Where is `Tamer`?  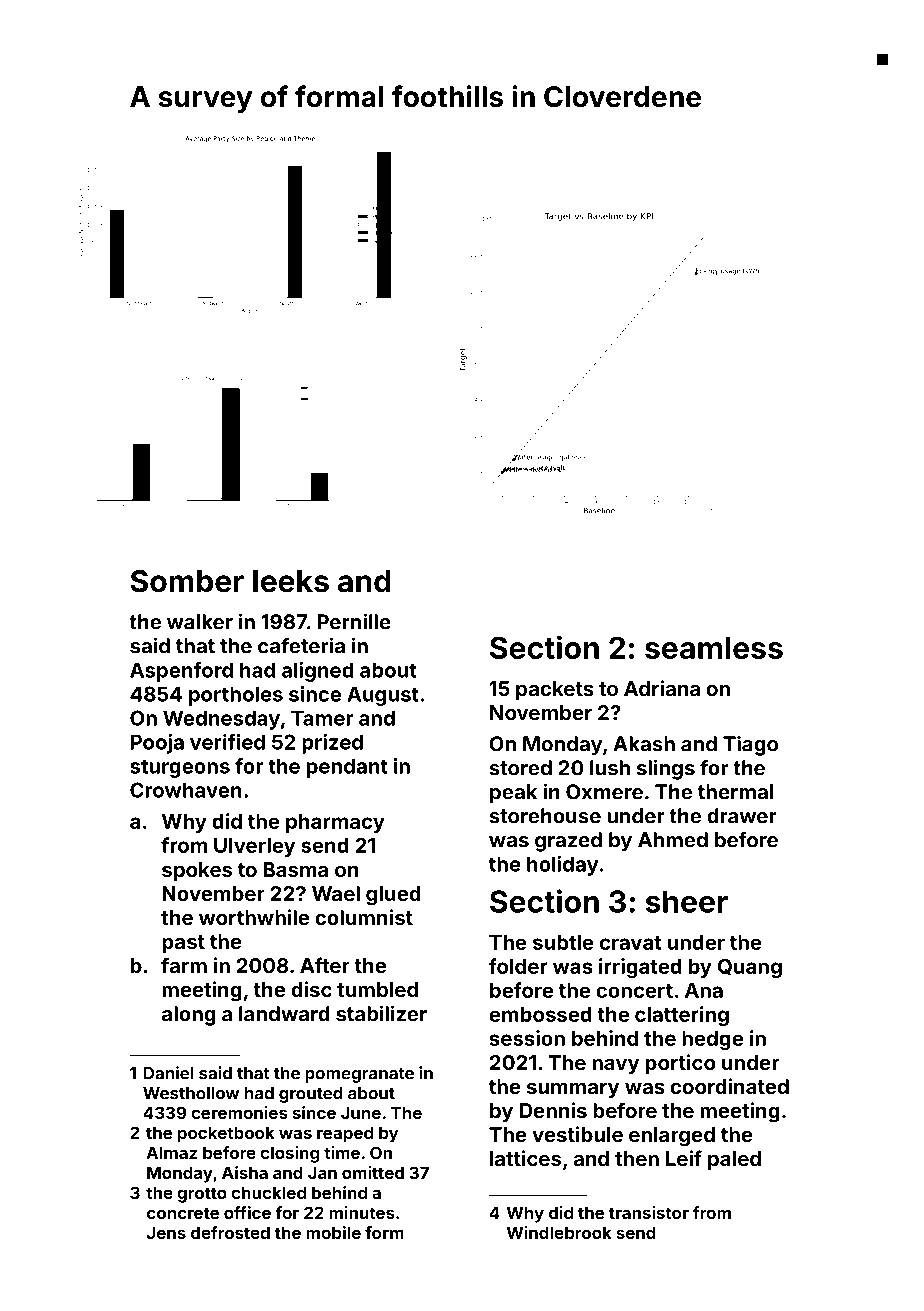
Tamer is located at coordinates (322, 718).
